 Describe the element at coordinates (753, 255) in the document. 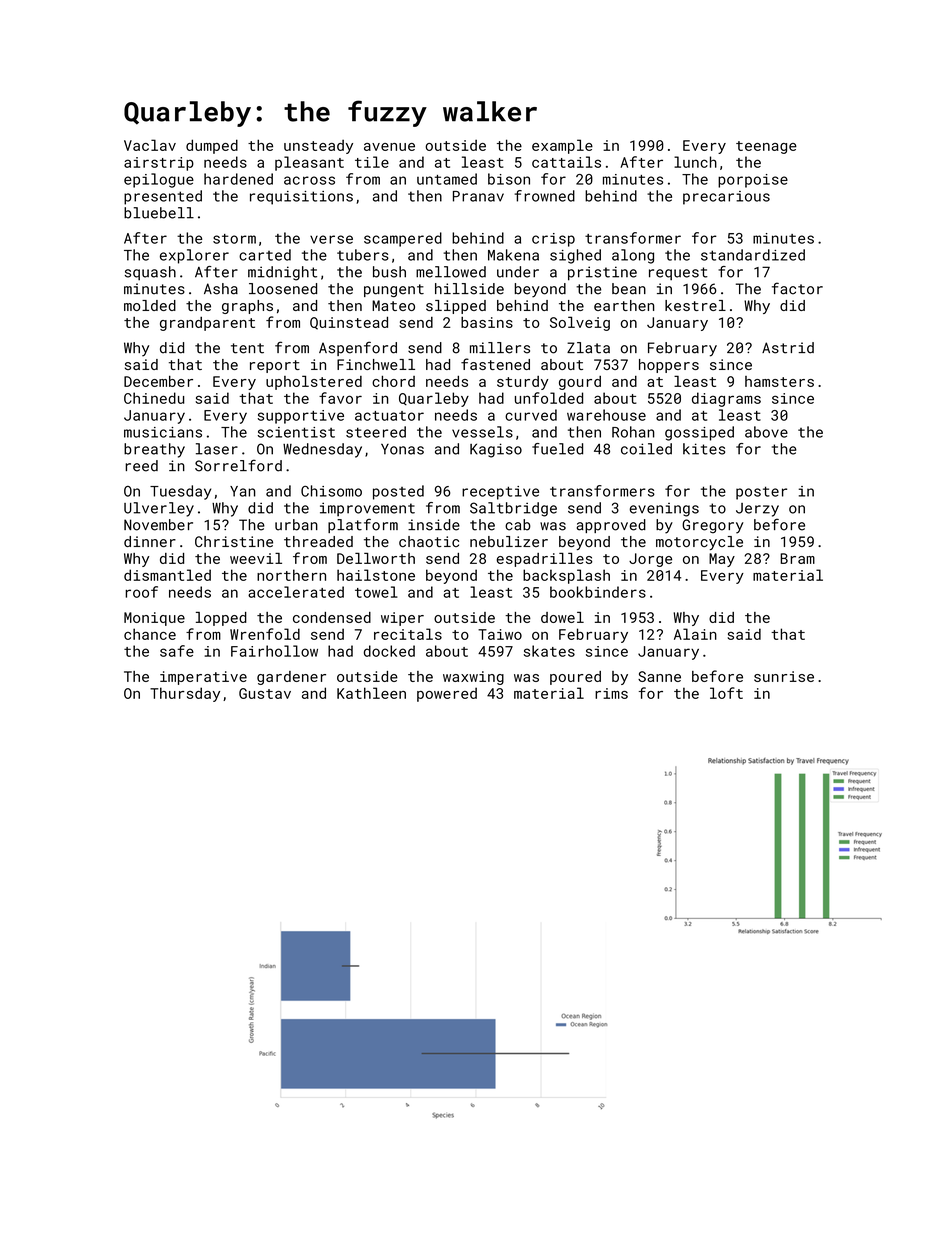

I see `standardized` at that location.
